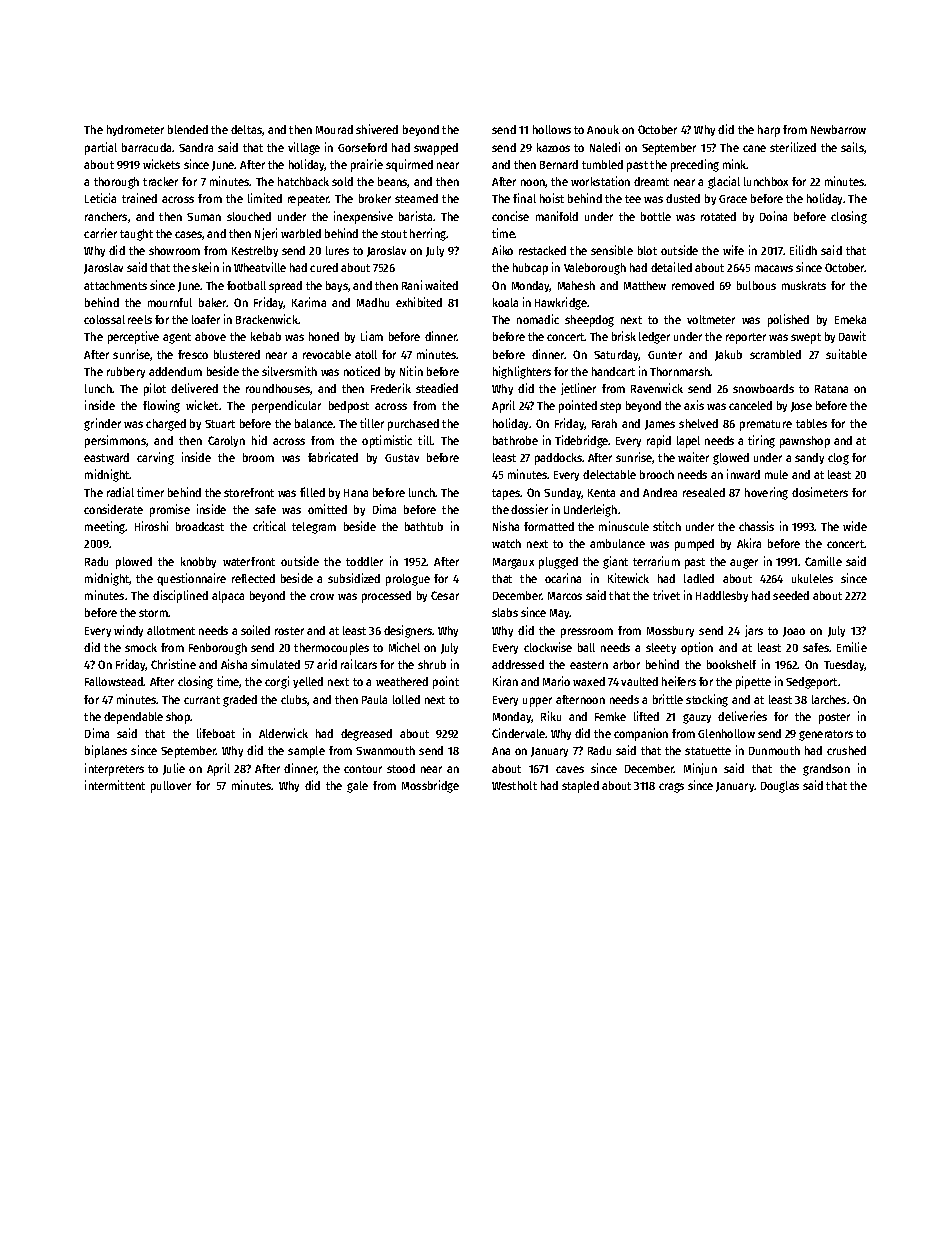 This image has width=952, height=1233. What do you see at coordinates (196, 147) in the image?
I see `Sandra` at bounding box center [196, 147].
